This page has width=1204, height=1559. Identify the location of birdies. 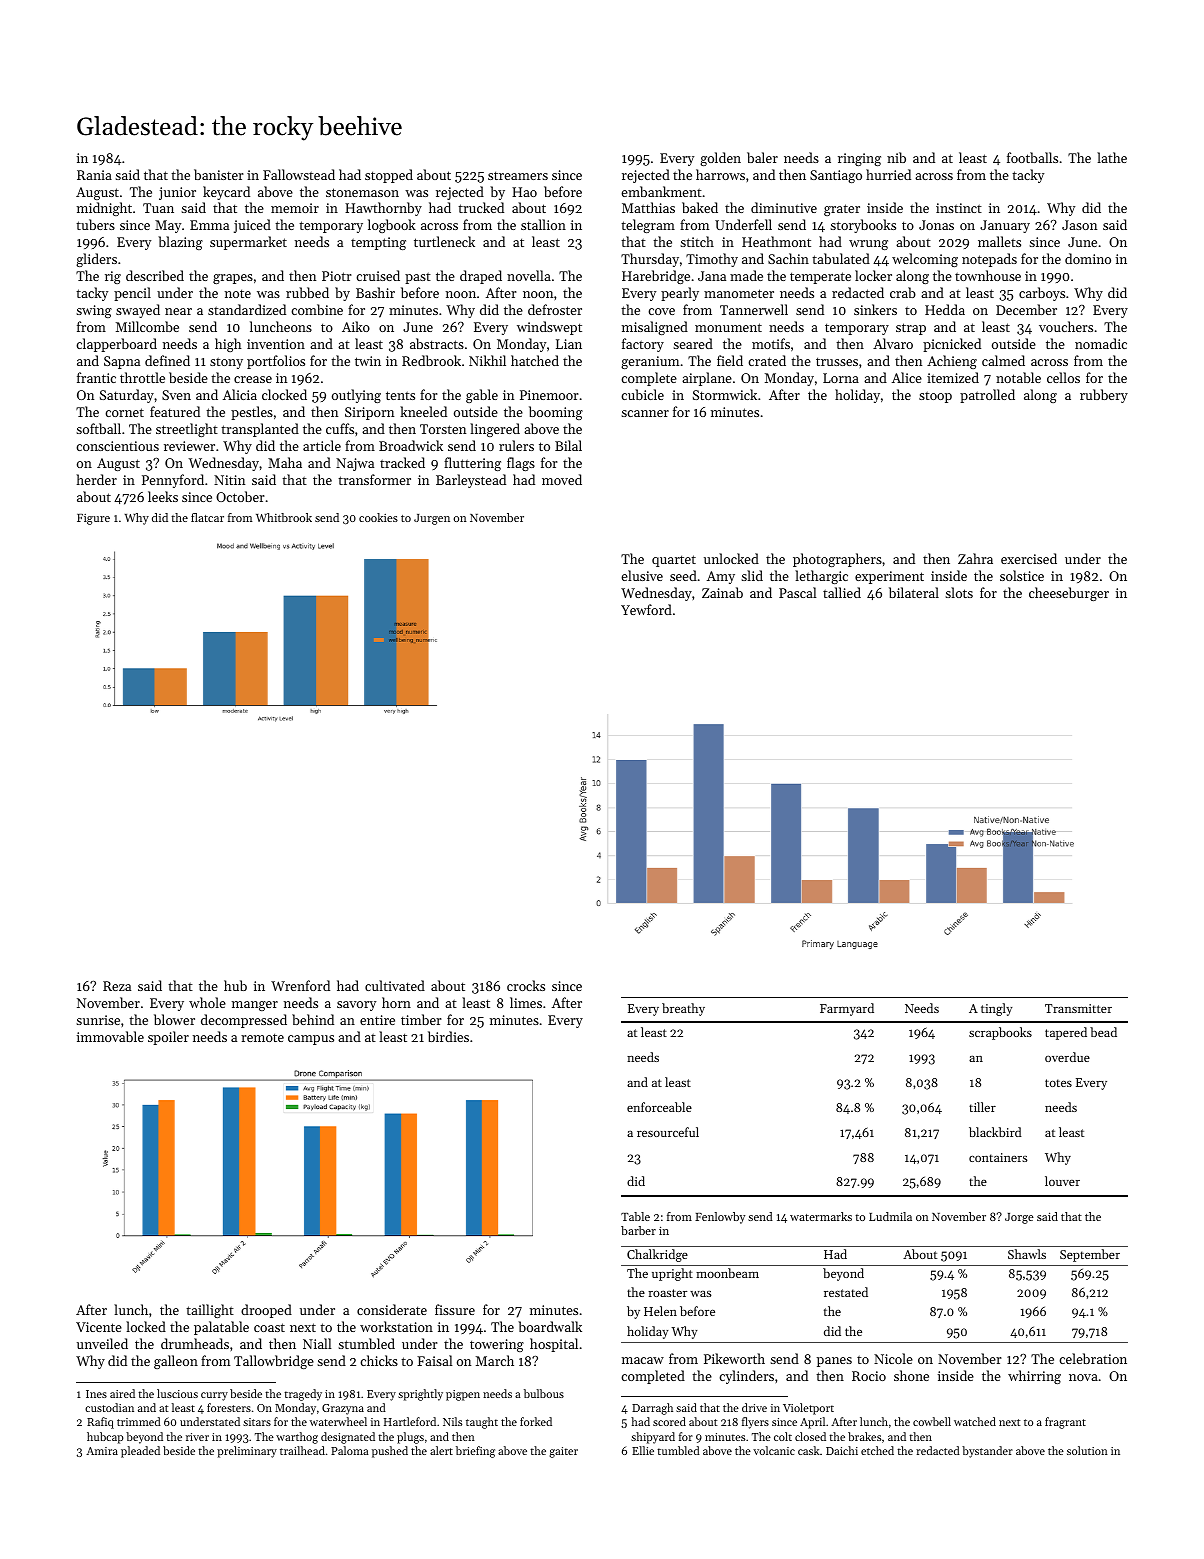
(448, 1036).
